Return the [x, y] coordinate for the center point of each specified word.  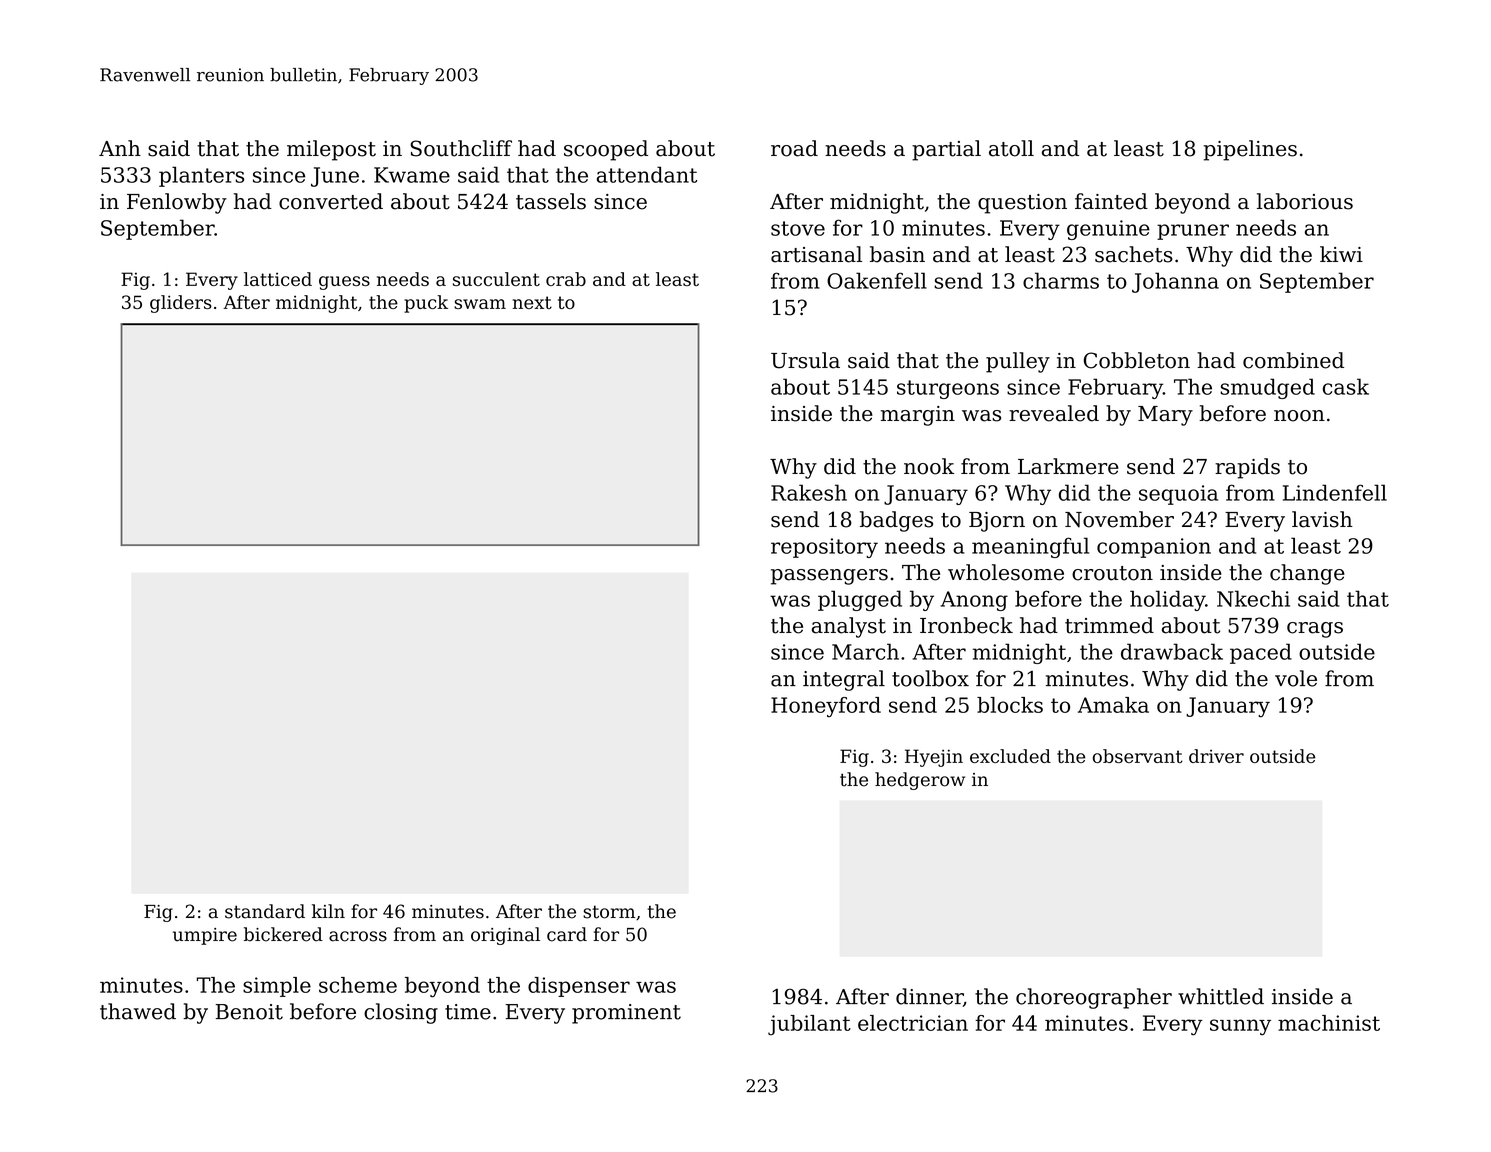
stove [798, 228]
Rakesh [809, 492]
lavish [1322, 519]
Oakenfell [877, 280]
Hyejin [934, 758]
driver [1216, 756]
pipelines [1250, 150]
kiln [328, 911]
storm [609, 912]
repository [824, 548]
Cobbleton [1137, 360]
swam [480, 304]
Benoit [249, 1012]
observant [1138, 756]
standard [265, 911]
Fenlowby [177, 203]
